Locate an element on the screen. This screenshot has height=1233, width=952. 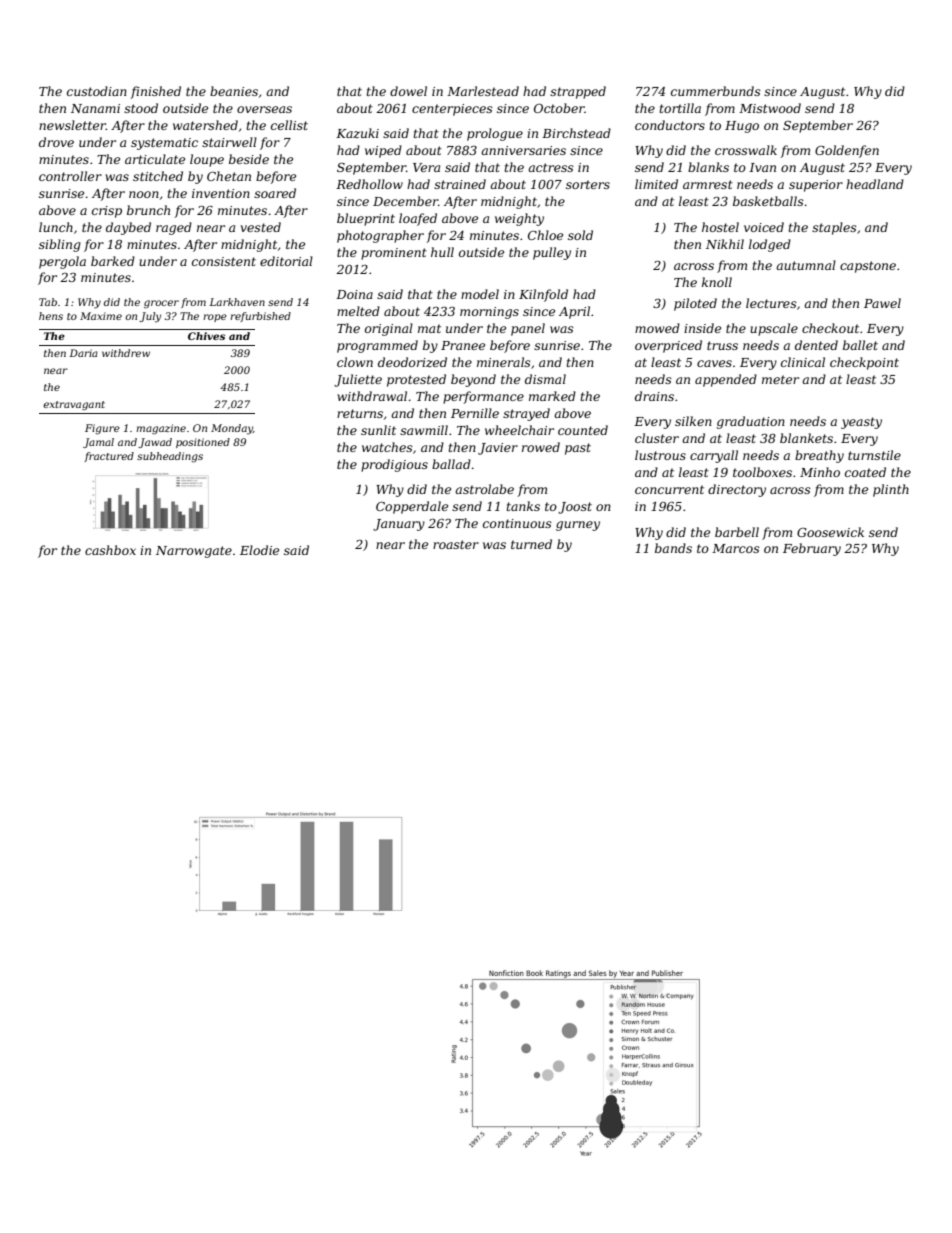
cellist is located at coordinates (289, 125).
